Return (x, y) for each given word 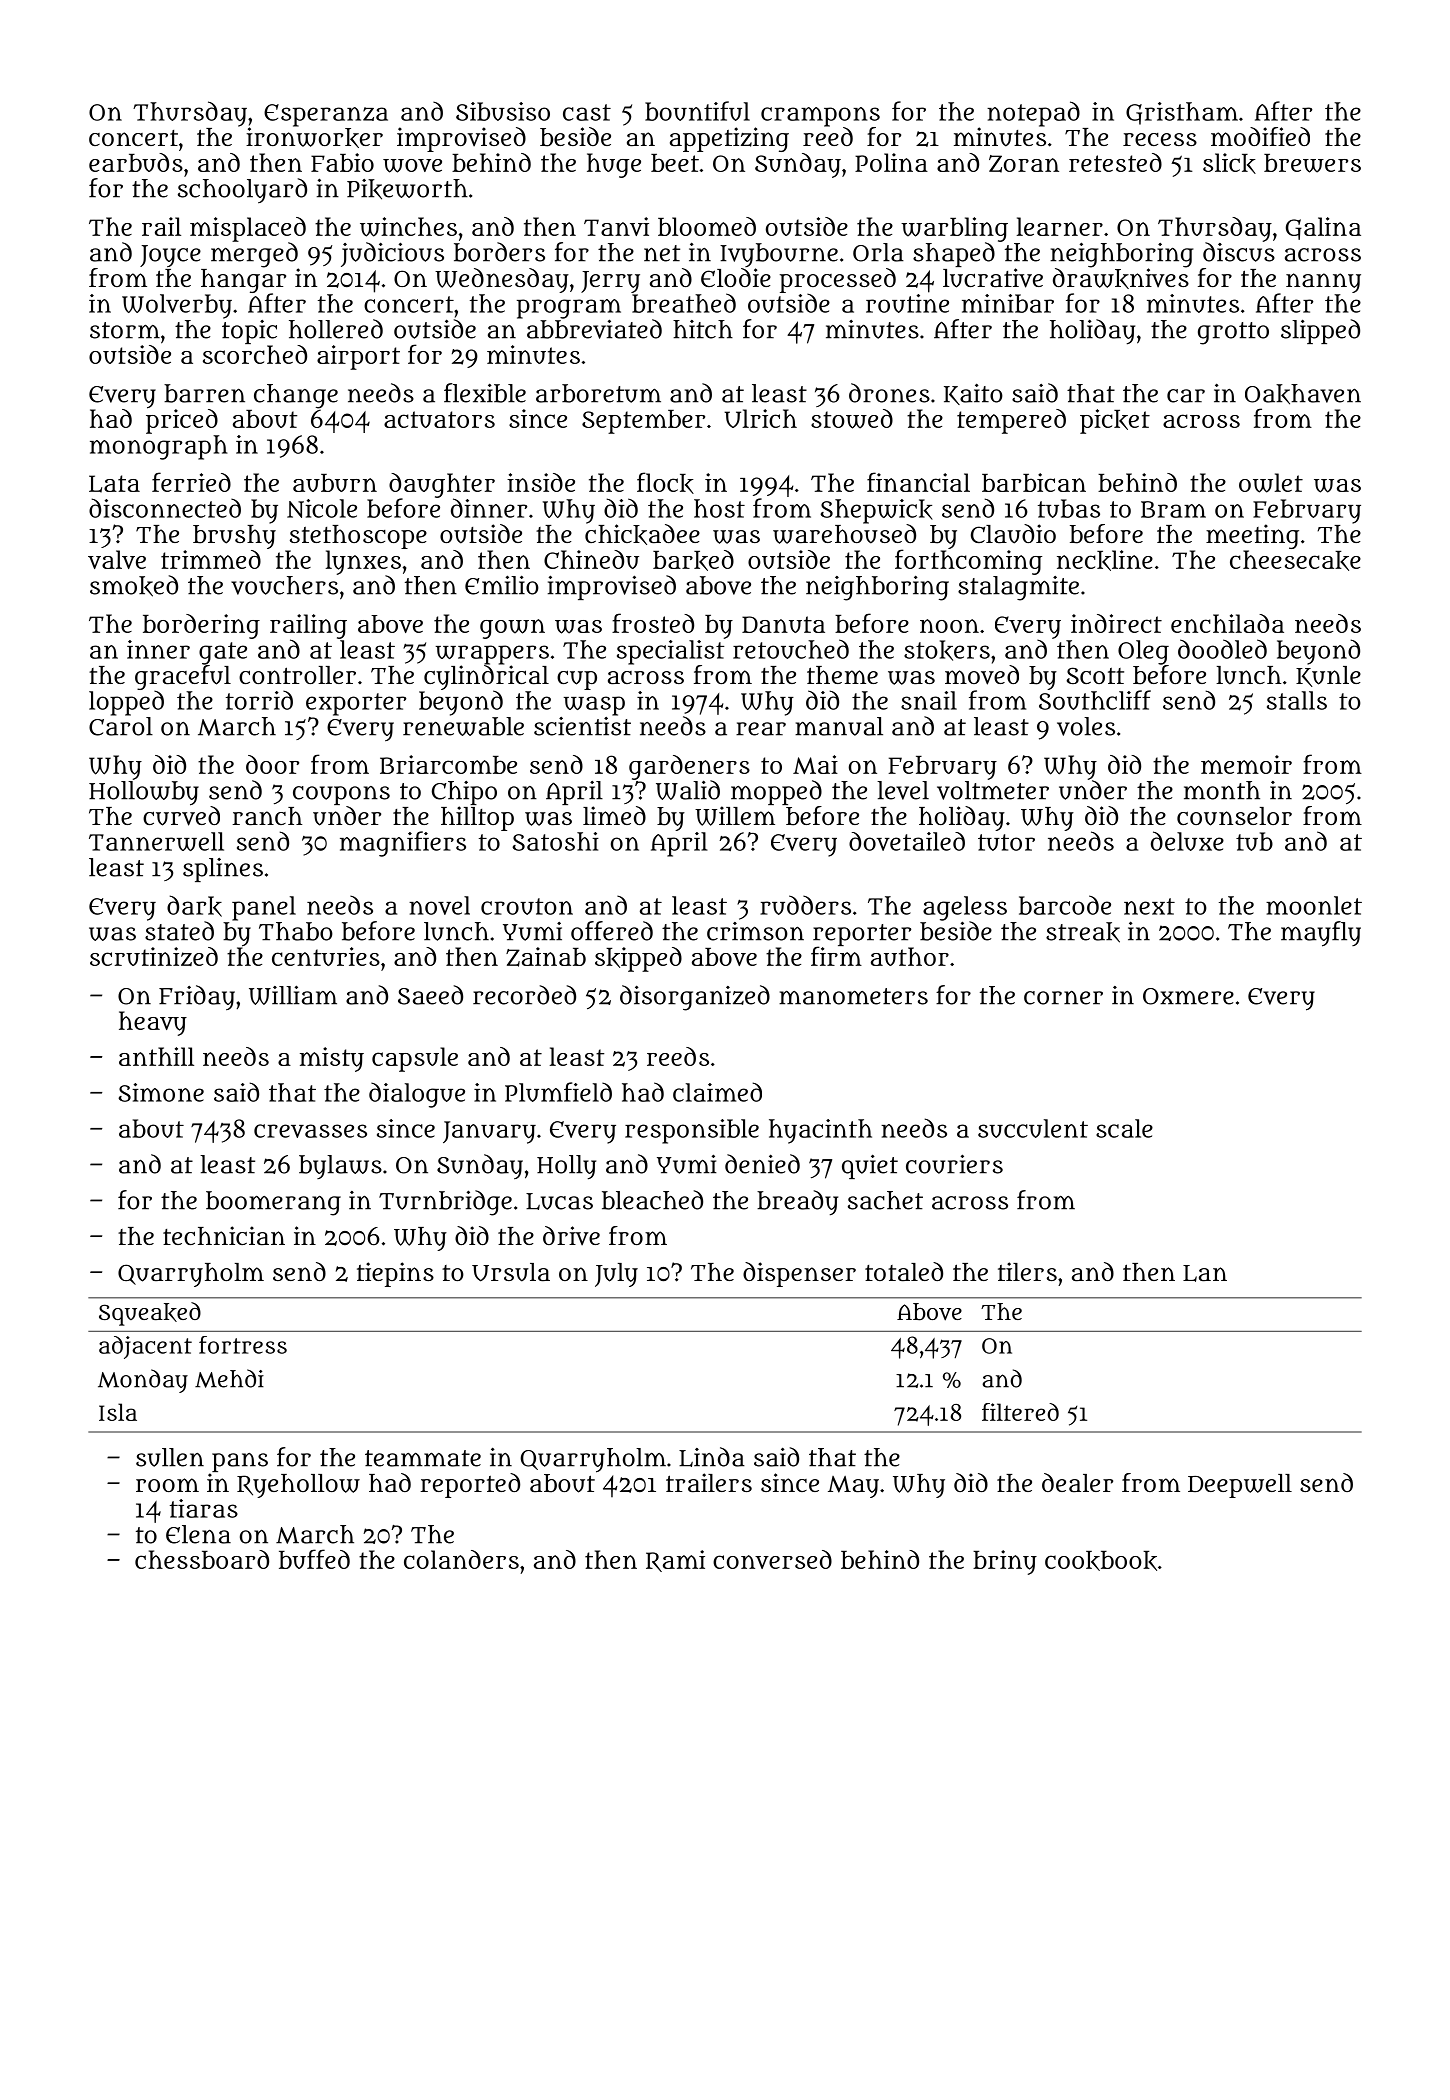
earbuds (136, 162)
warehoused (844, 534)
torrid (259, 700)
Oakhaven (1303, 394)
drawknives (1121, 278)
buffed (314, 1559)
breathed (684, 303)
